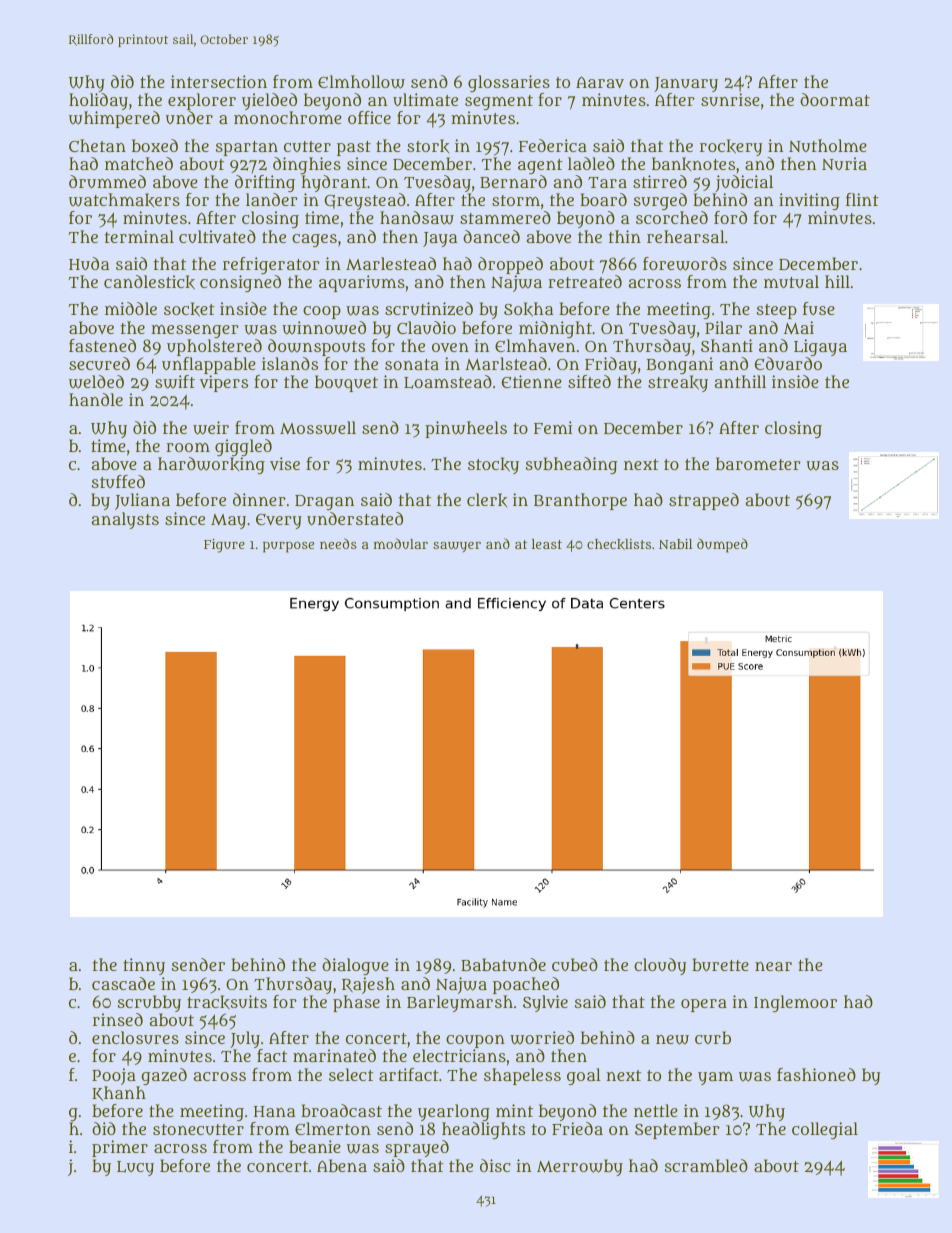 Image resolution: width=952 pixels, height=1233 pixels. What do you see at coordinates (98, 102) in the screenshot?
I see `holiday` at bounding box center [98, 102].
